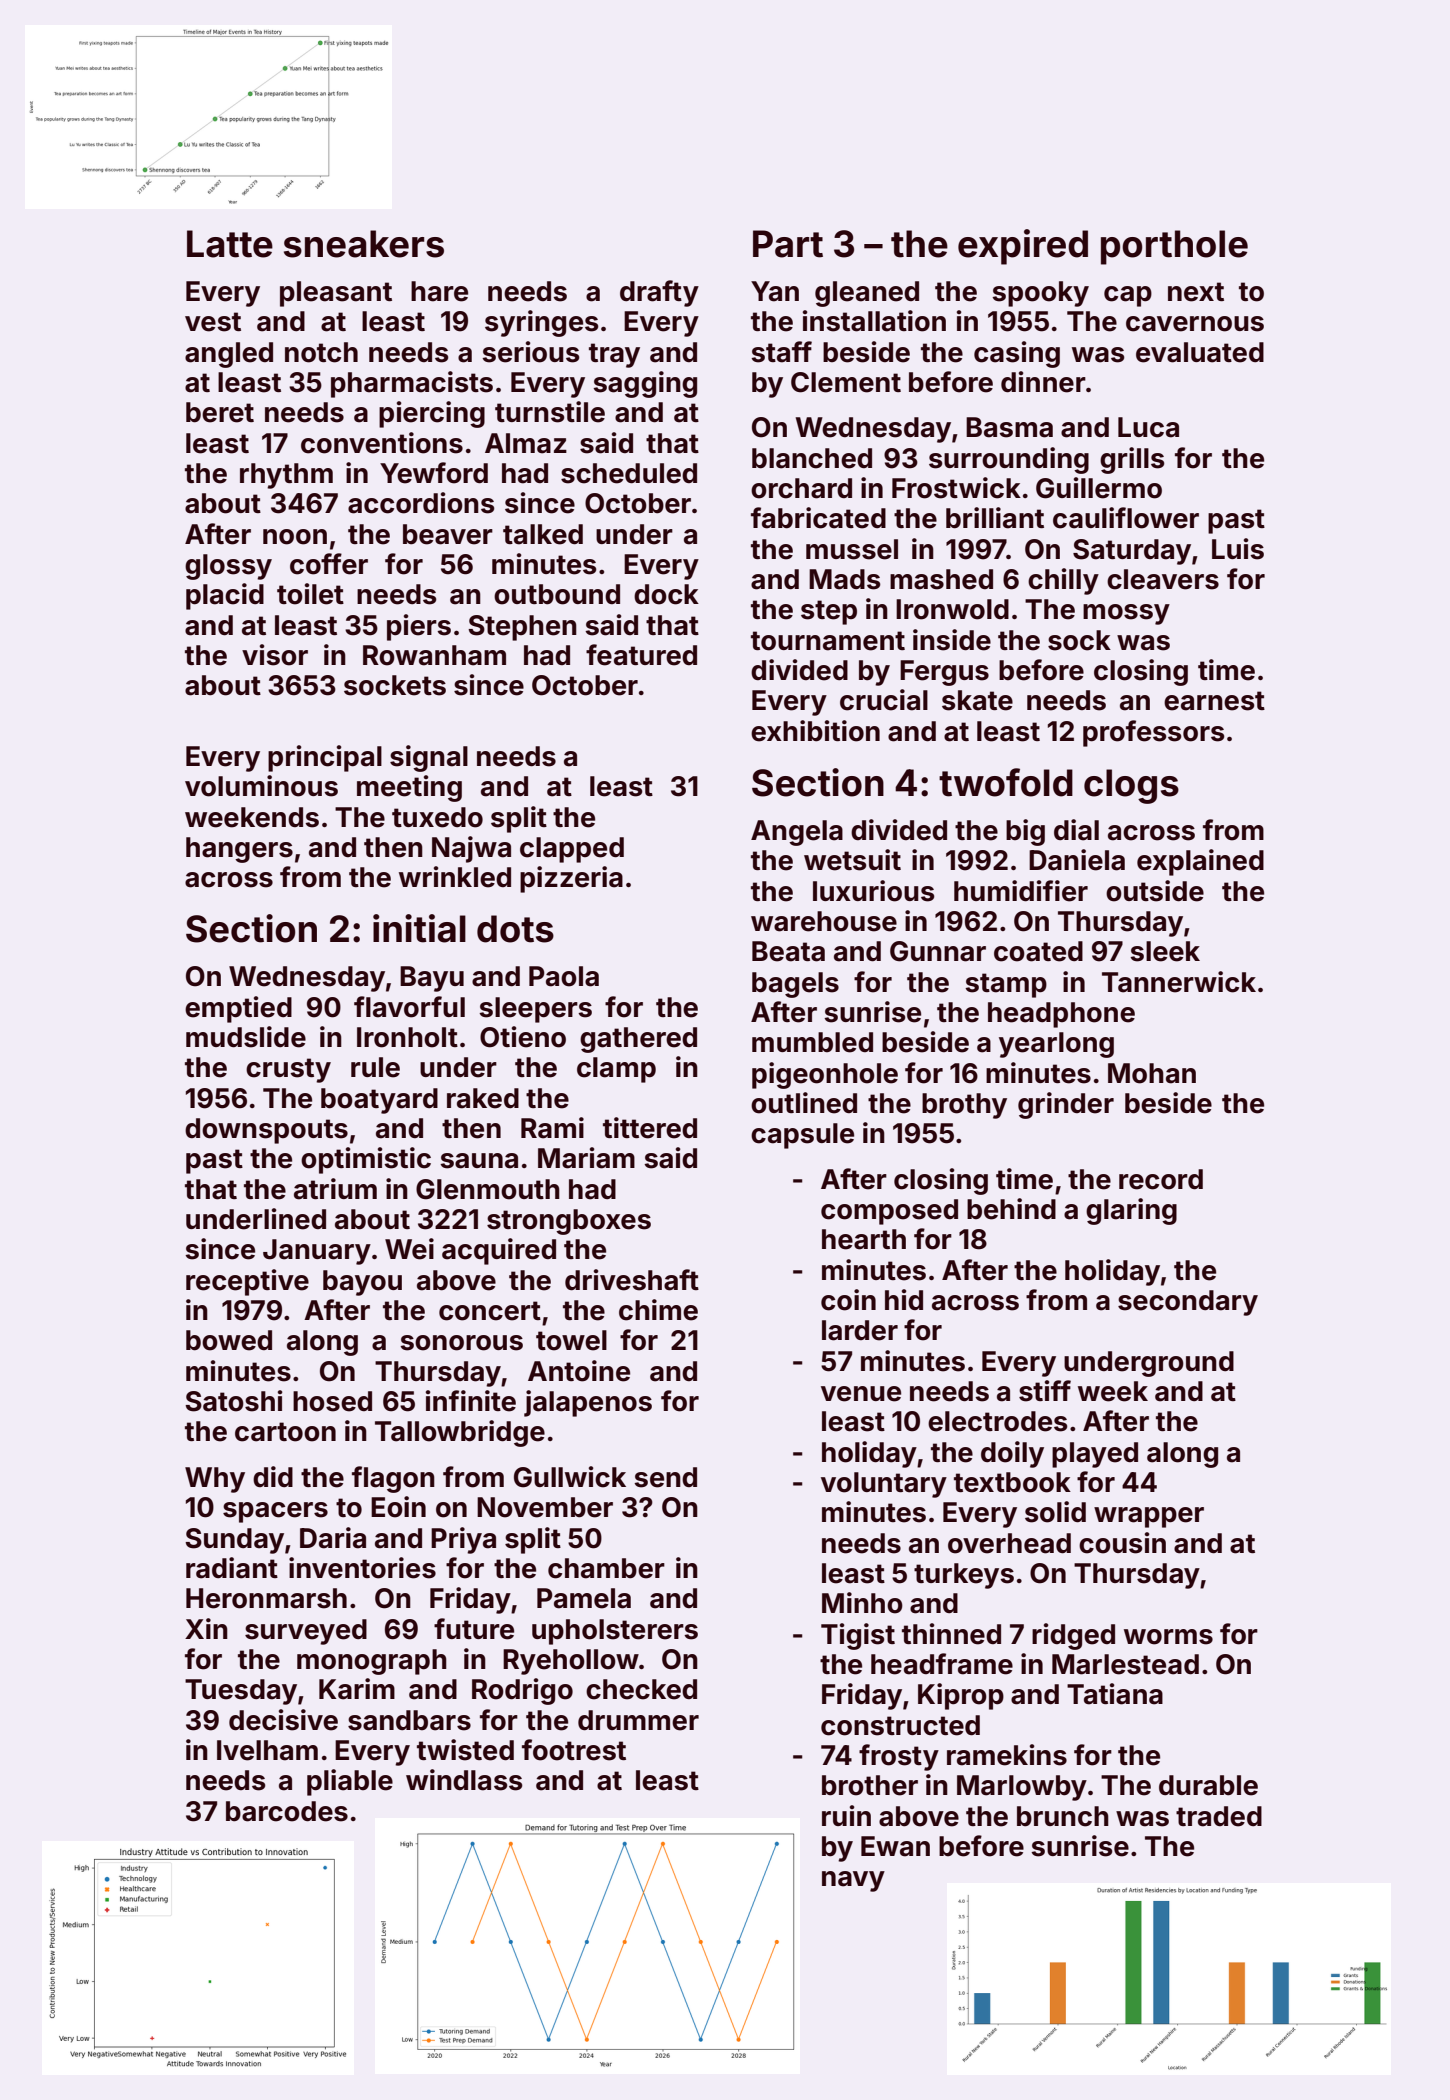  What do you see at coordinates (802, 1136) in the screenshot?
I see `capsule` at bounding box center [802, 1136].
